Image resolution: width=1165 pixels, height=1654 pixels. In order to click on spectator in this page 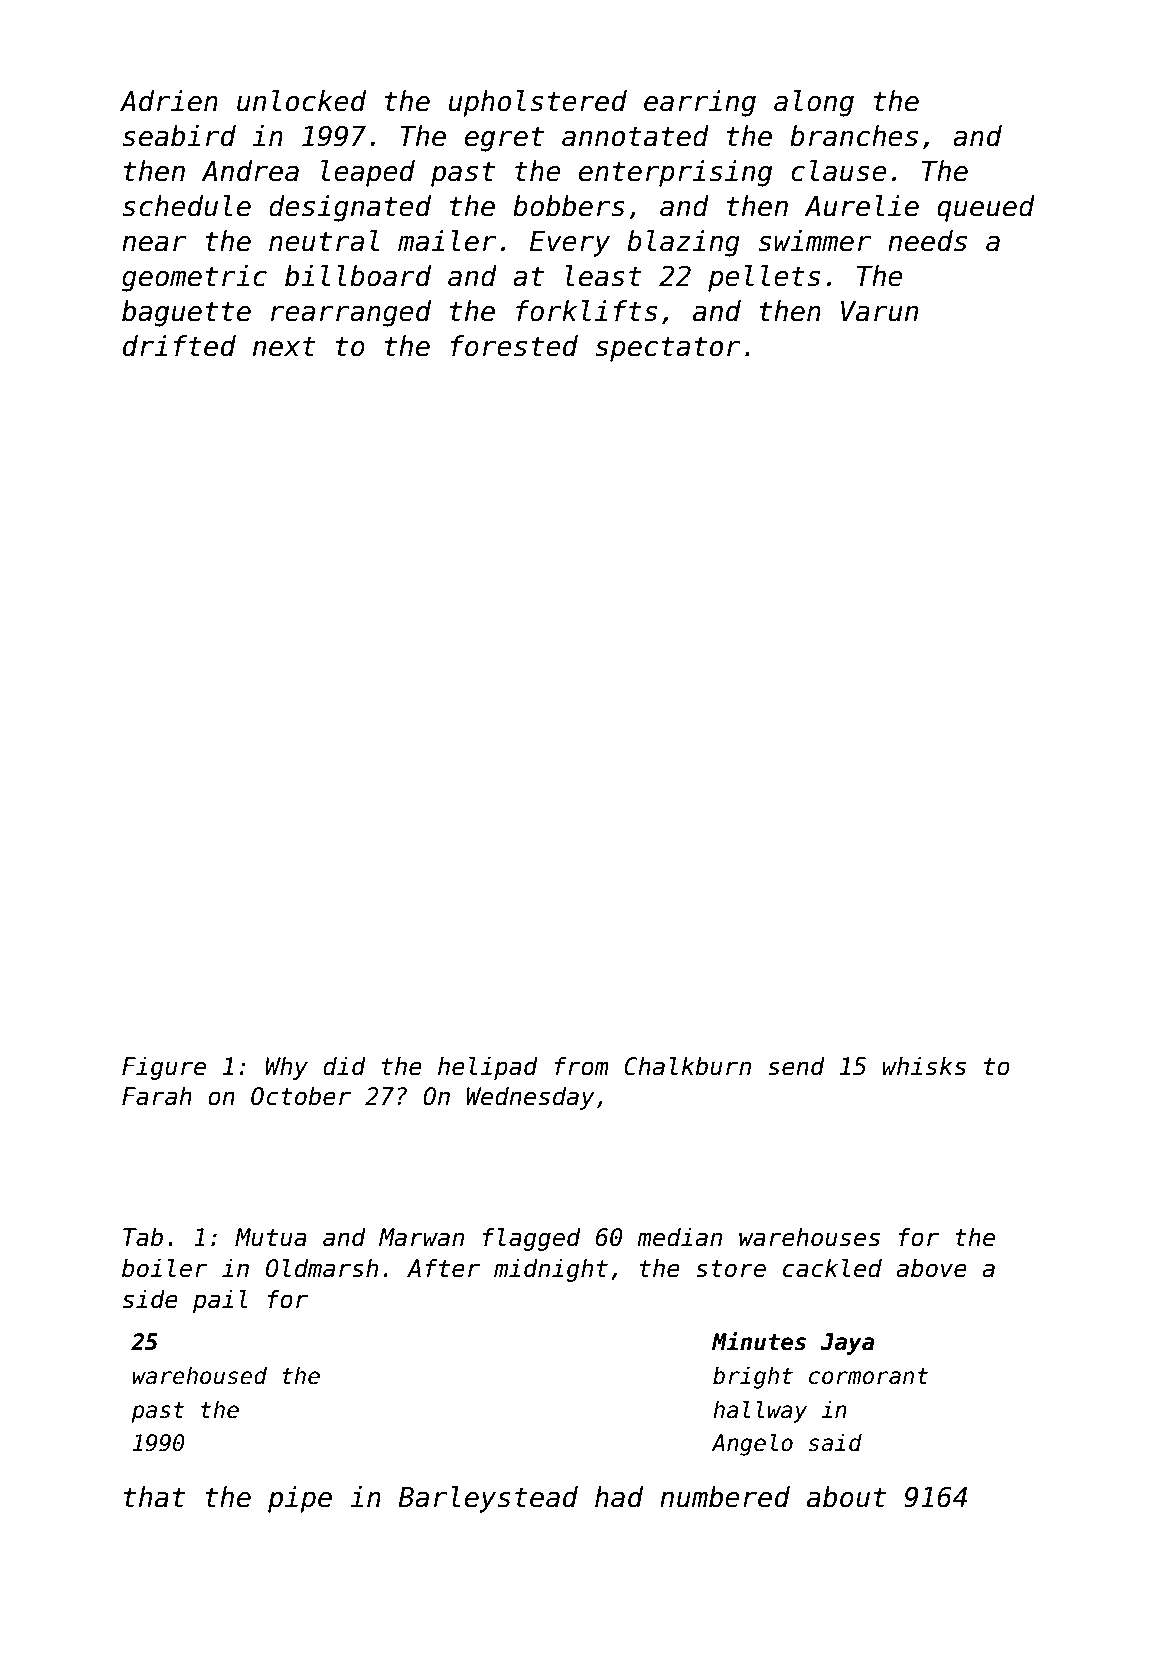, I will do `click(668, 349)`.
